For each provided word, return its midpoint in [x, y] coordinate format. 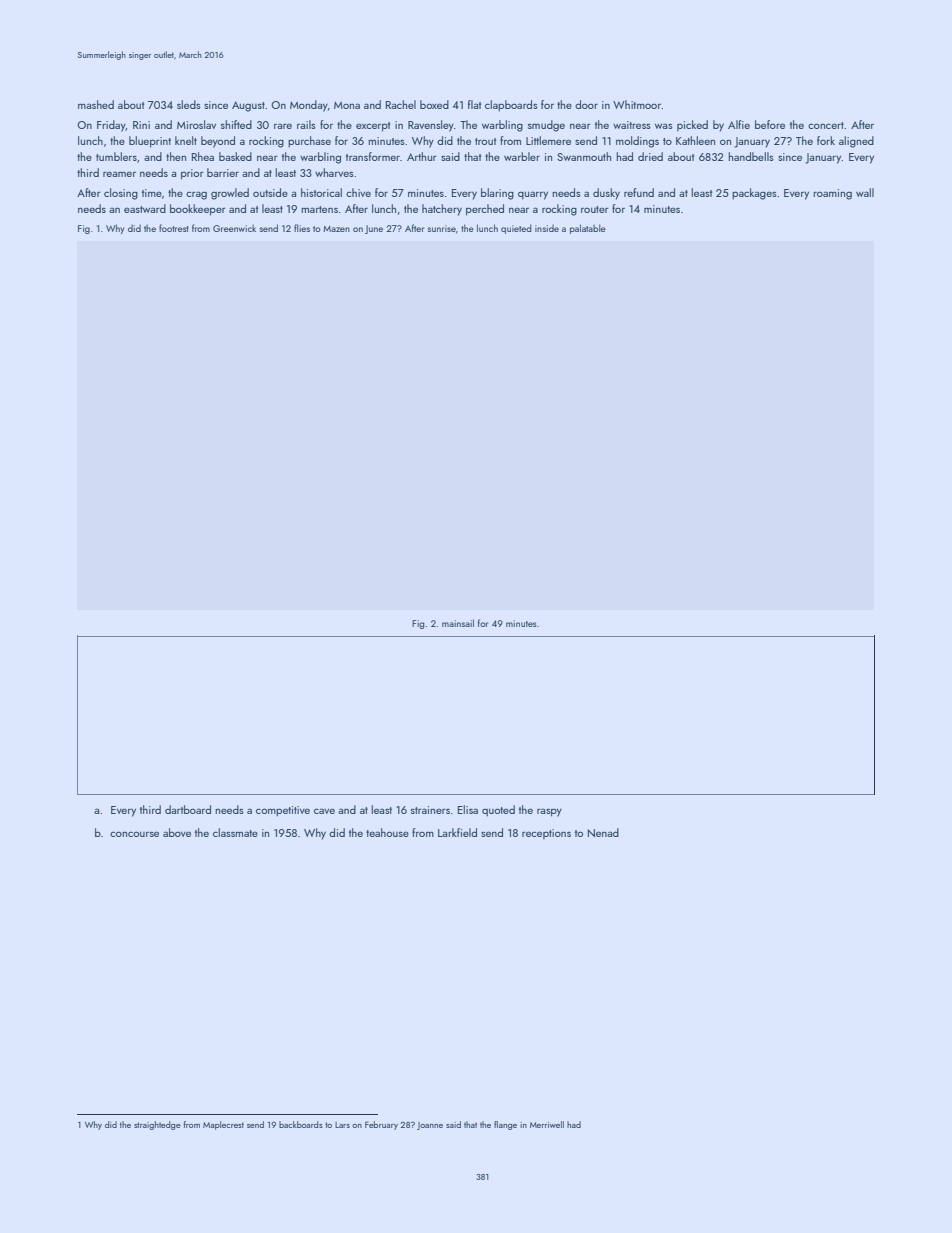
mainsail [458, 623]
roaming [832, 194]
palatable [588, 229]
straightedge [157, 1125]
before [770, 124]
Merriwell [547, 1124]
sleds [189, 104]
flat [474, 104]
